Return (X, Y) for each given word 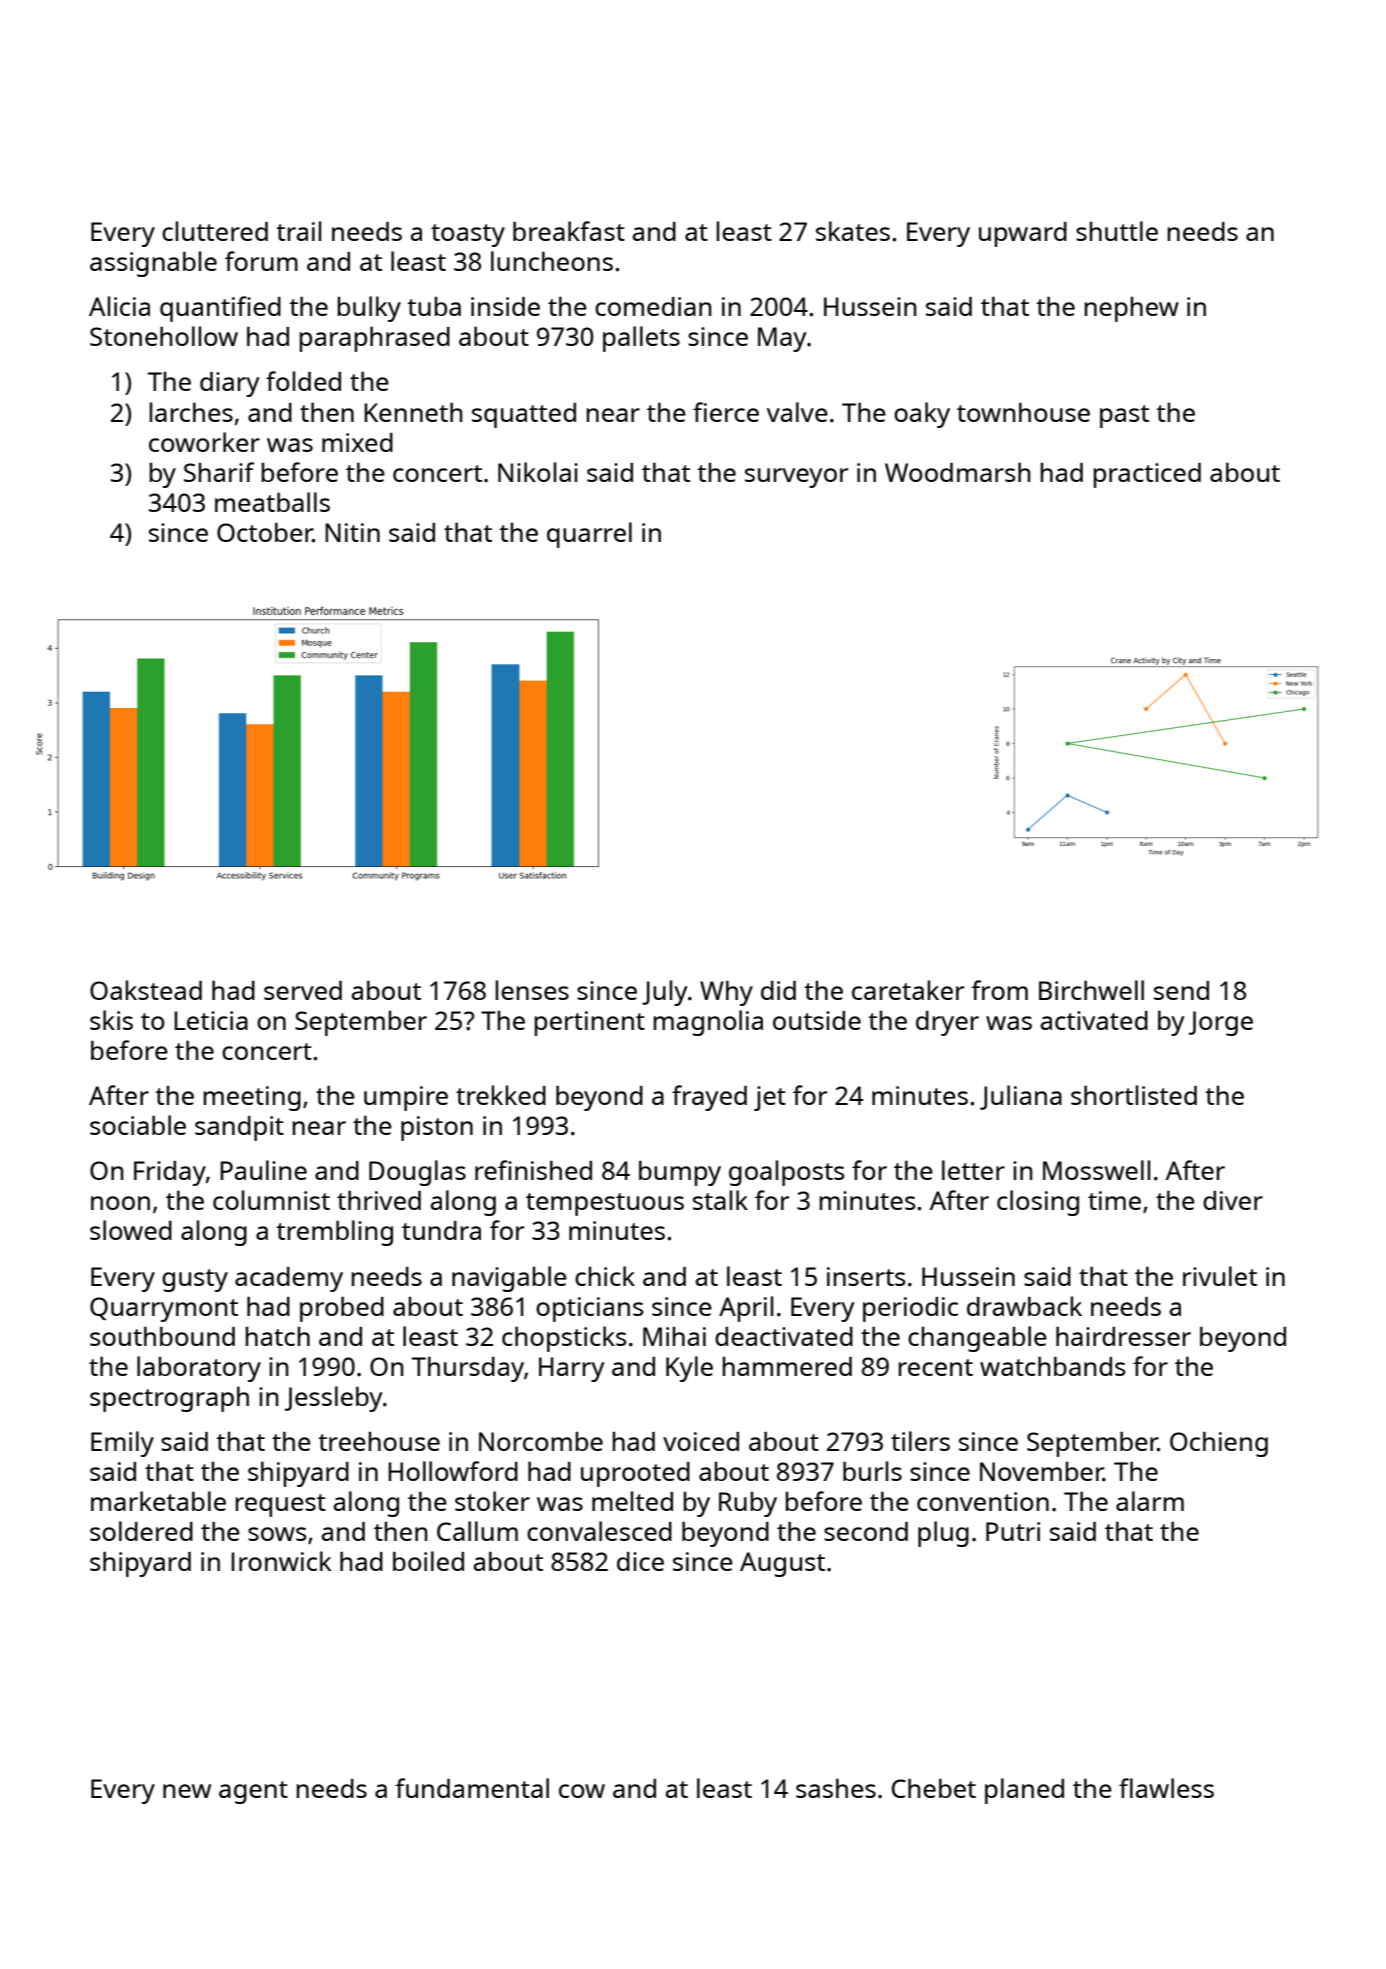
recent (936, 1367)
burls (872, 1471)
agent (253, 1792)
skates (853, 231)
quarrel (589, 535)
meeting (252, 1098)
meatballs (272, 502)
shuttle (1117, 231)
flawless (1166, 1788)
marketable (158, 1501)
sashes (836, 1788)
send (1181, 990)
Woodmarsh (957, 472)
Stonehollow (164, 336)
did (778, 990)
